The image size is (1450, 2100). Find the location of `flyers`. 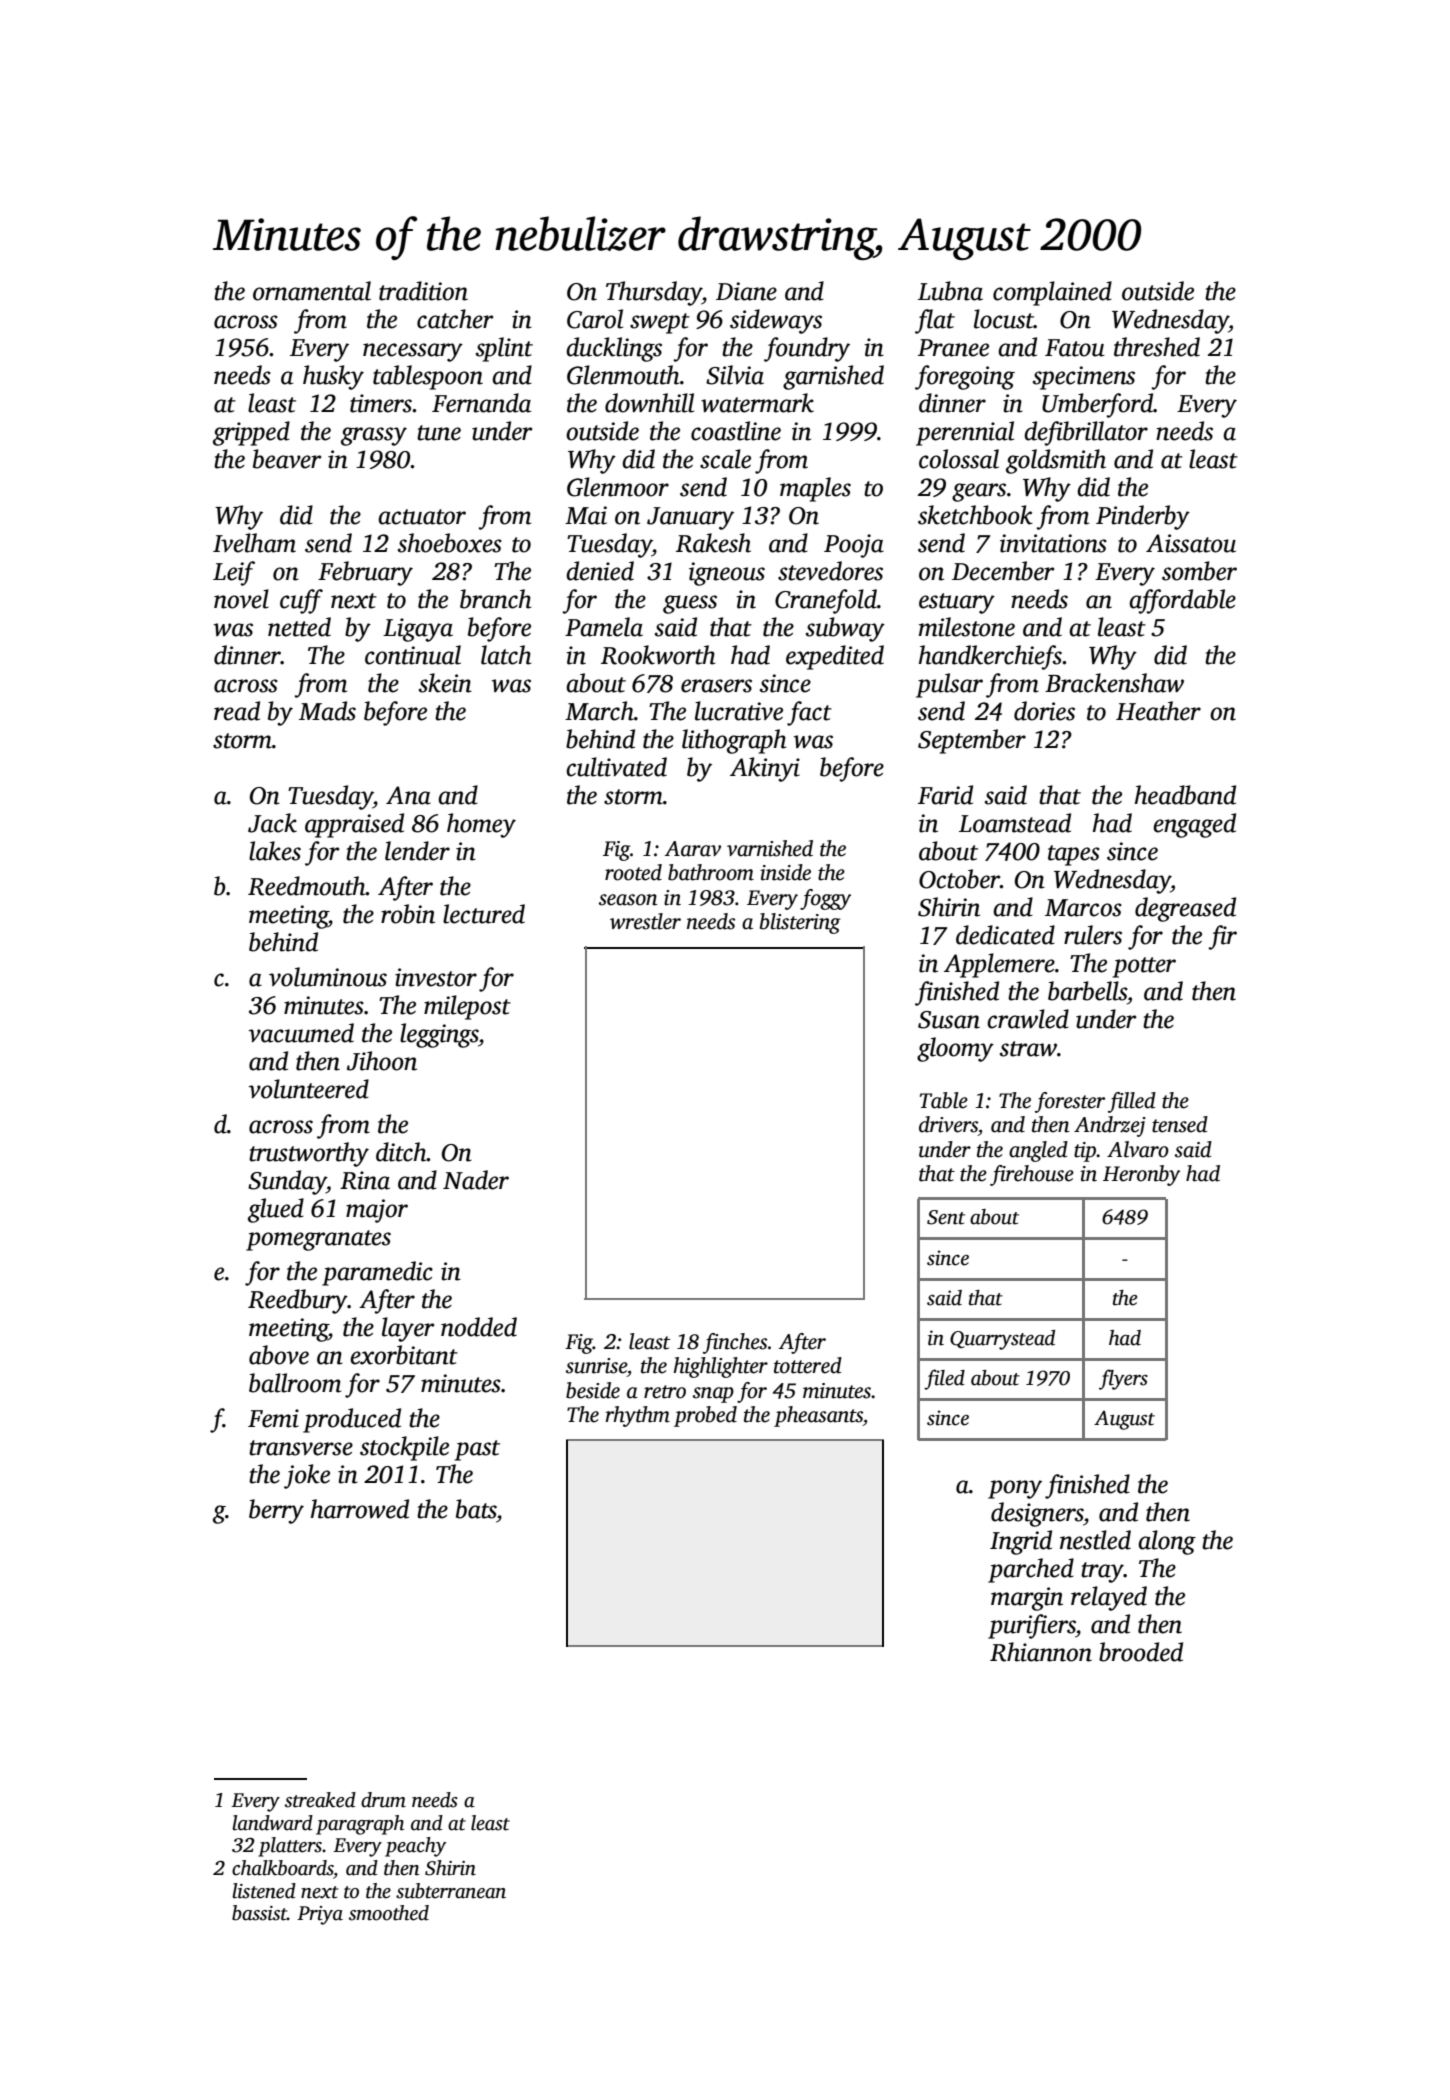

flyers is located at coordinates (1123, 1379).
